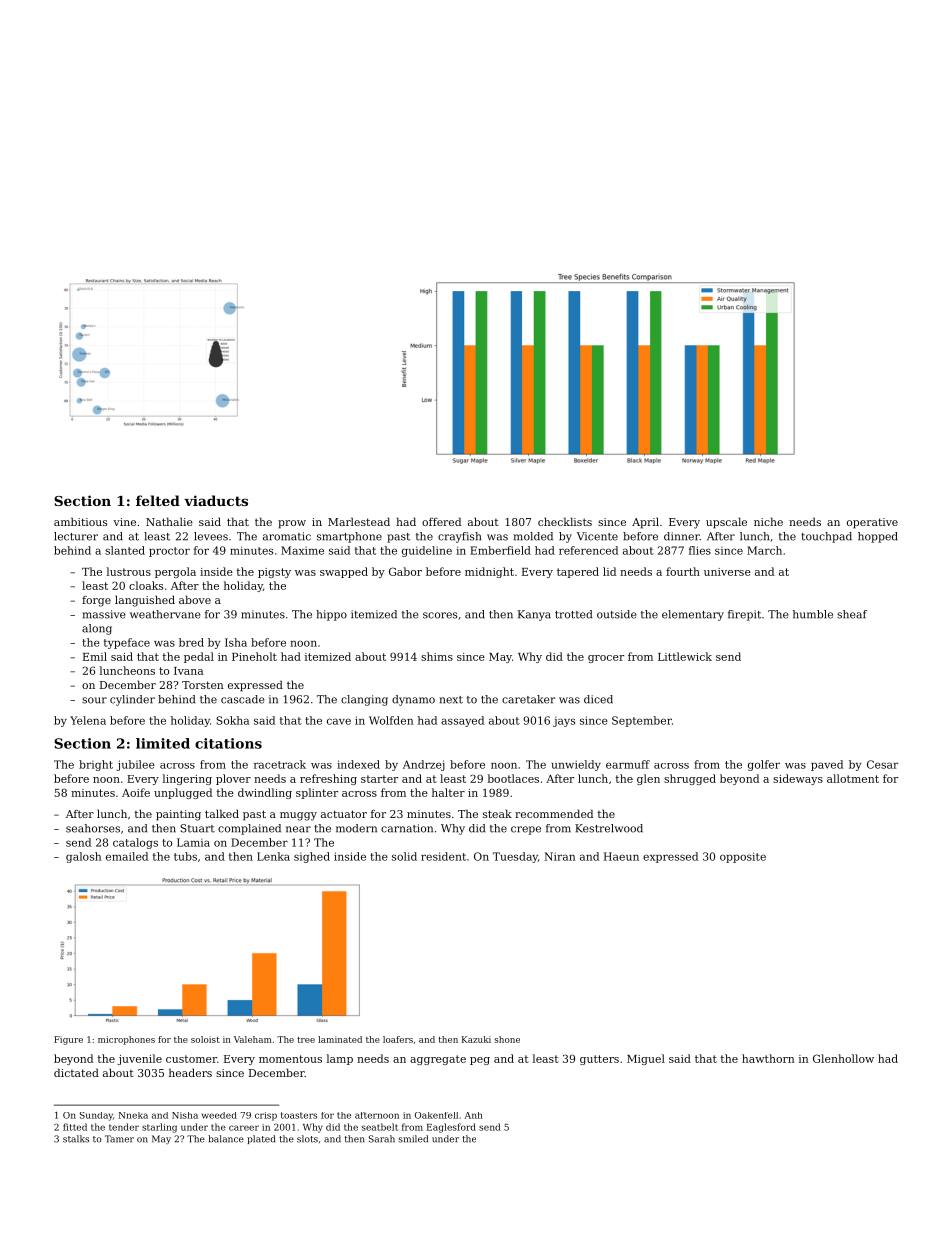  Describe the element at coordinates (232, 720) in the page. I see `Sokha` at that location.
